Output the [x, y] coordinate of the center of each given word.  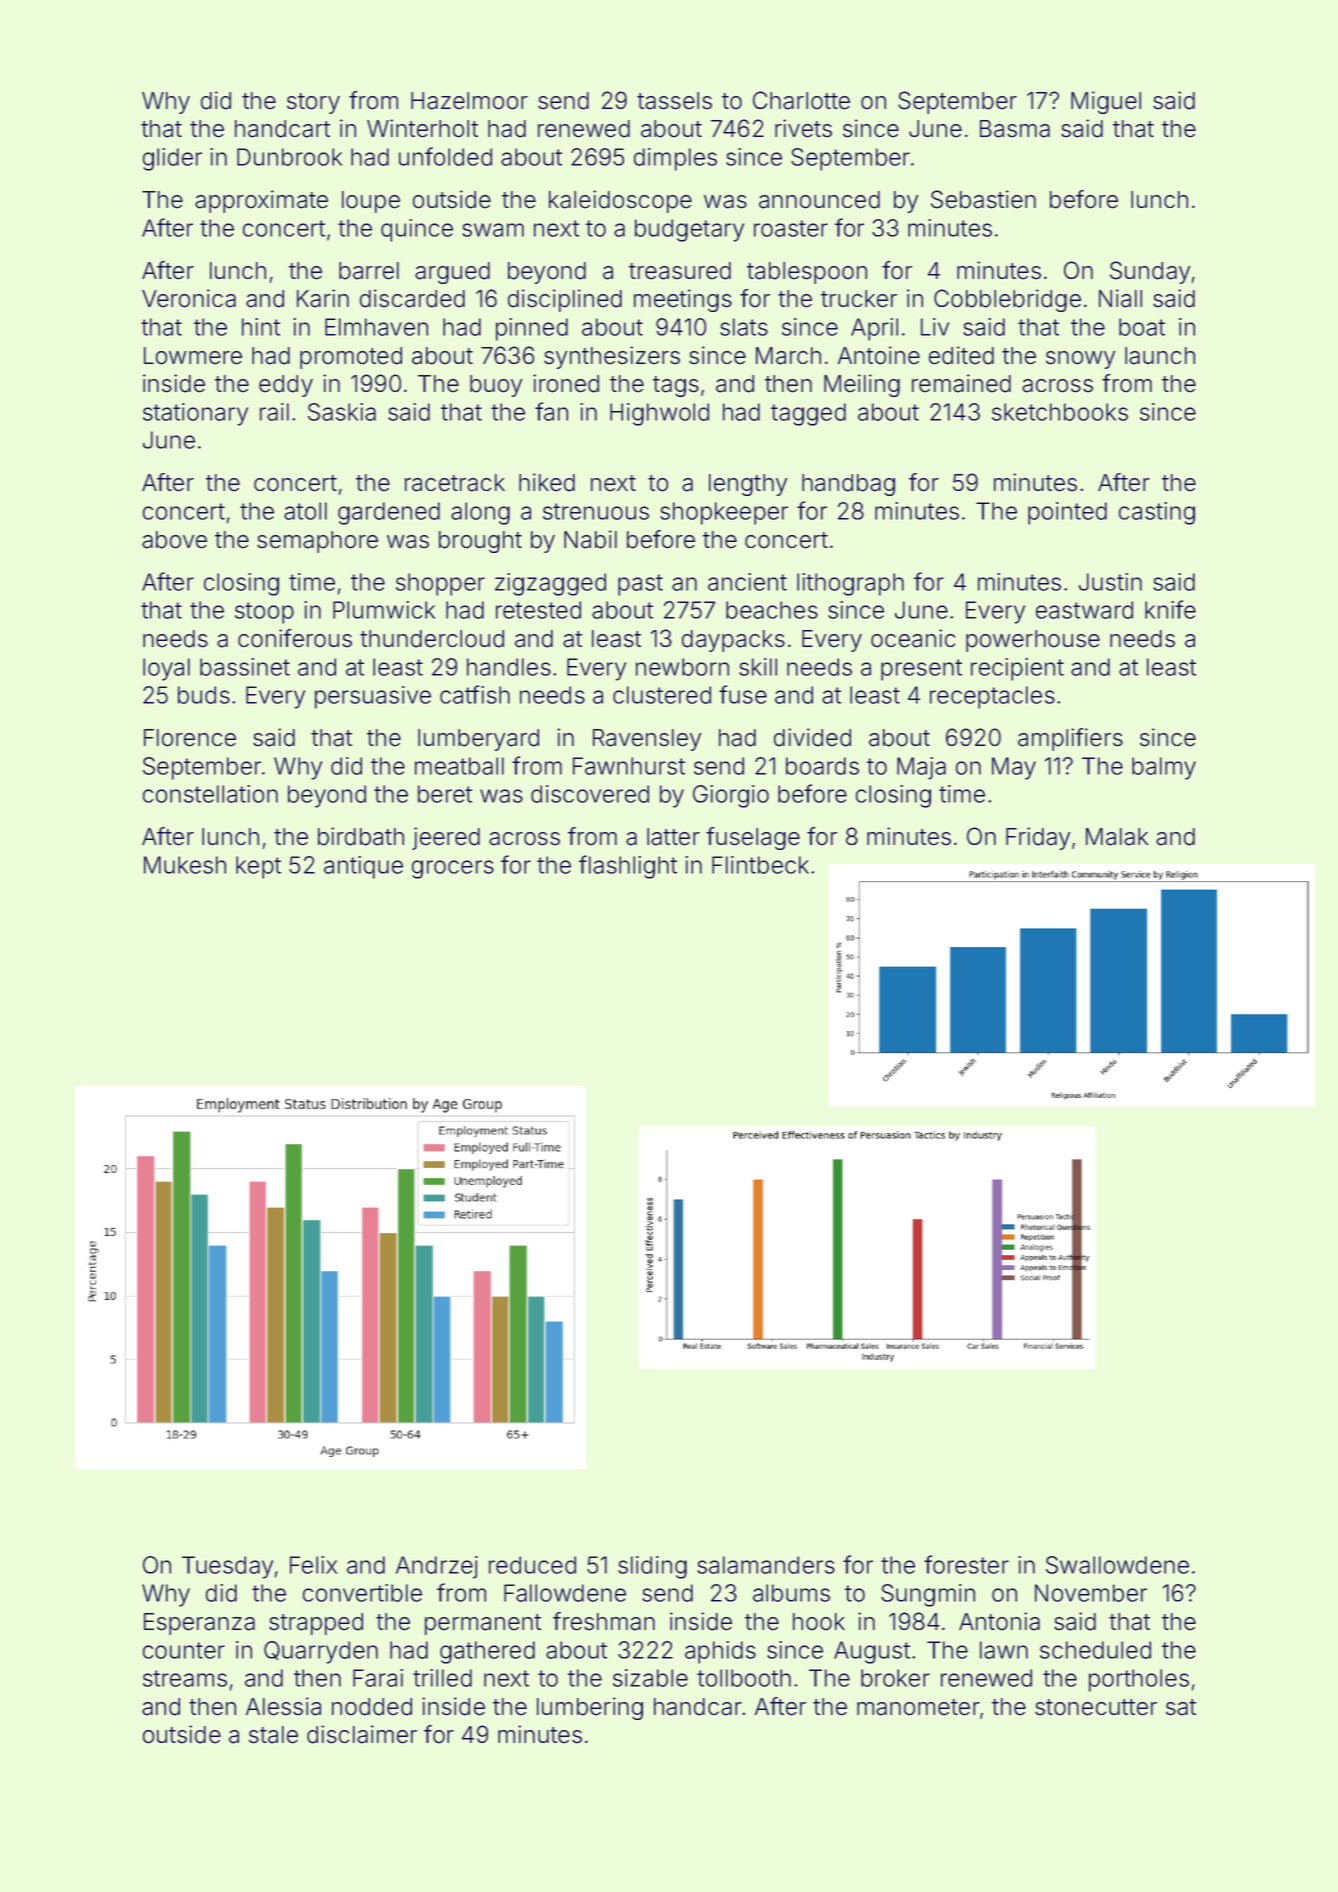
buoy [496, 386]
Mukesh [185, 865]
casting [1157, 513]
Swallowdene [1117, 1565]
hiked [547, 482]
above [174, 540]
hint [261, 327]
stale [273, 1735]
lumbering [590, 1708]
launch [1160, 356]
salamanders [766, 1565]
